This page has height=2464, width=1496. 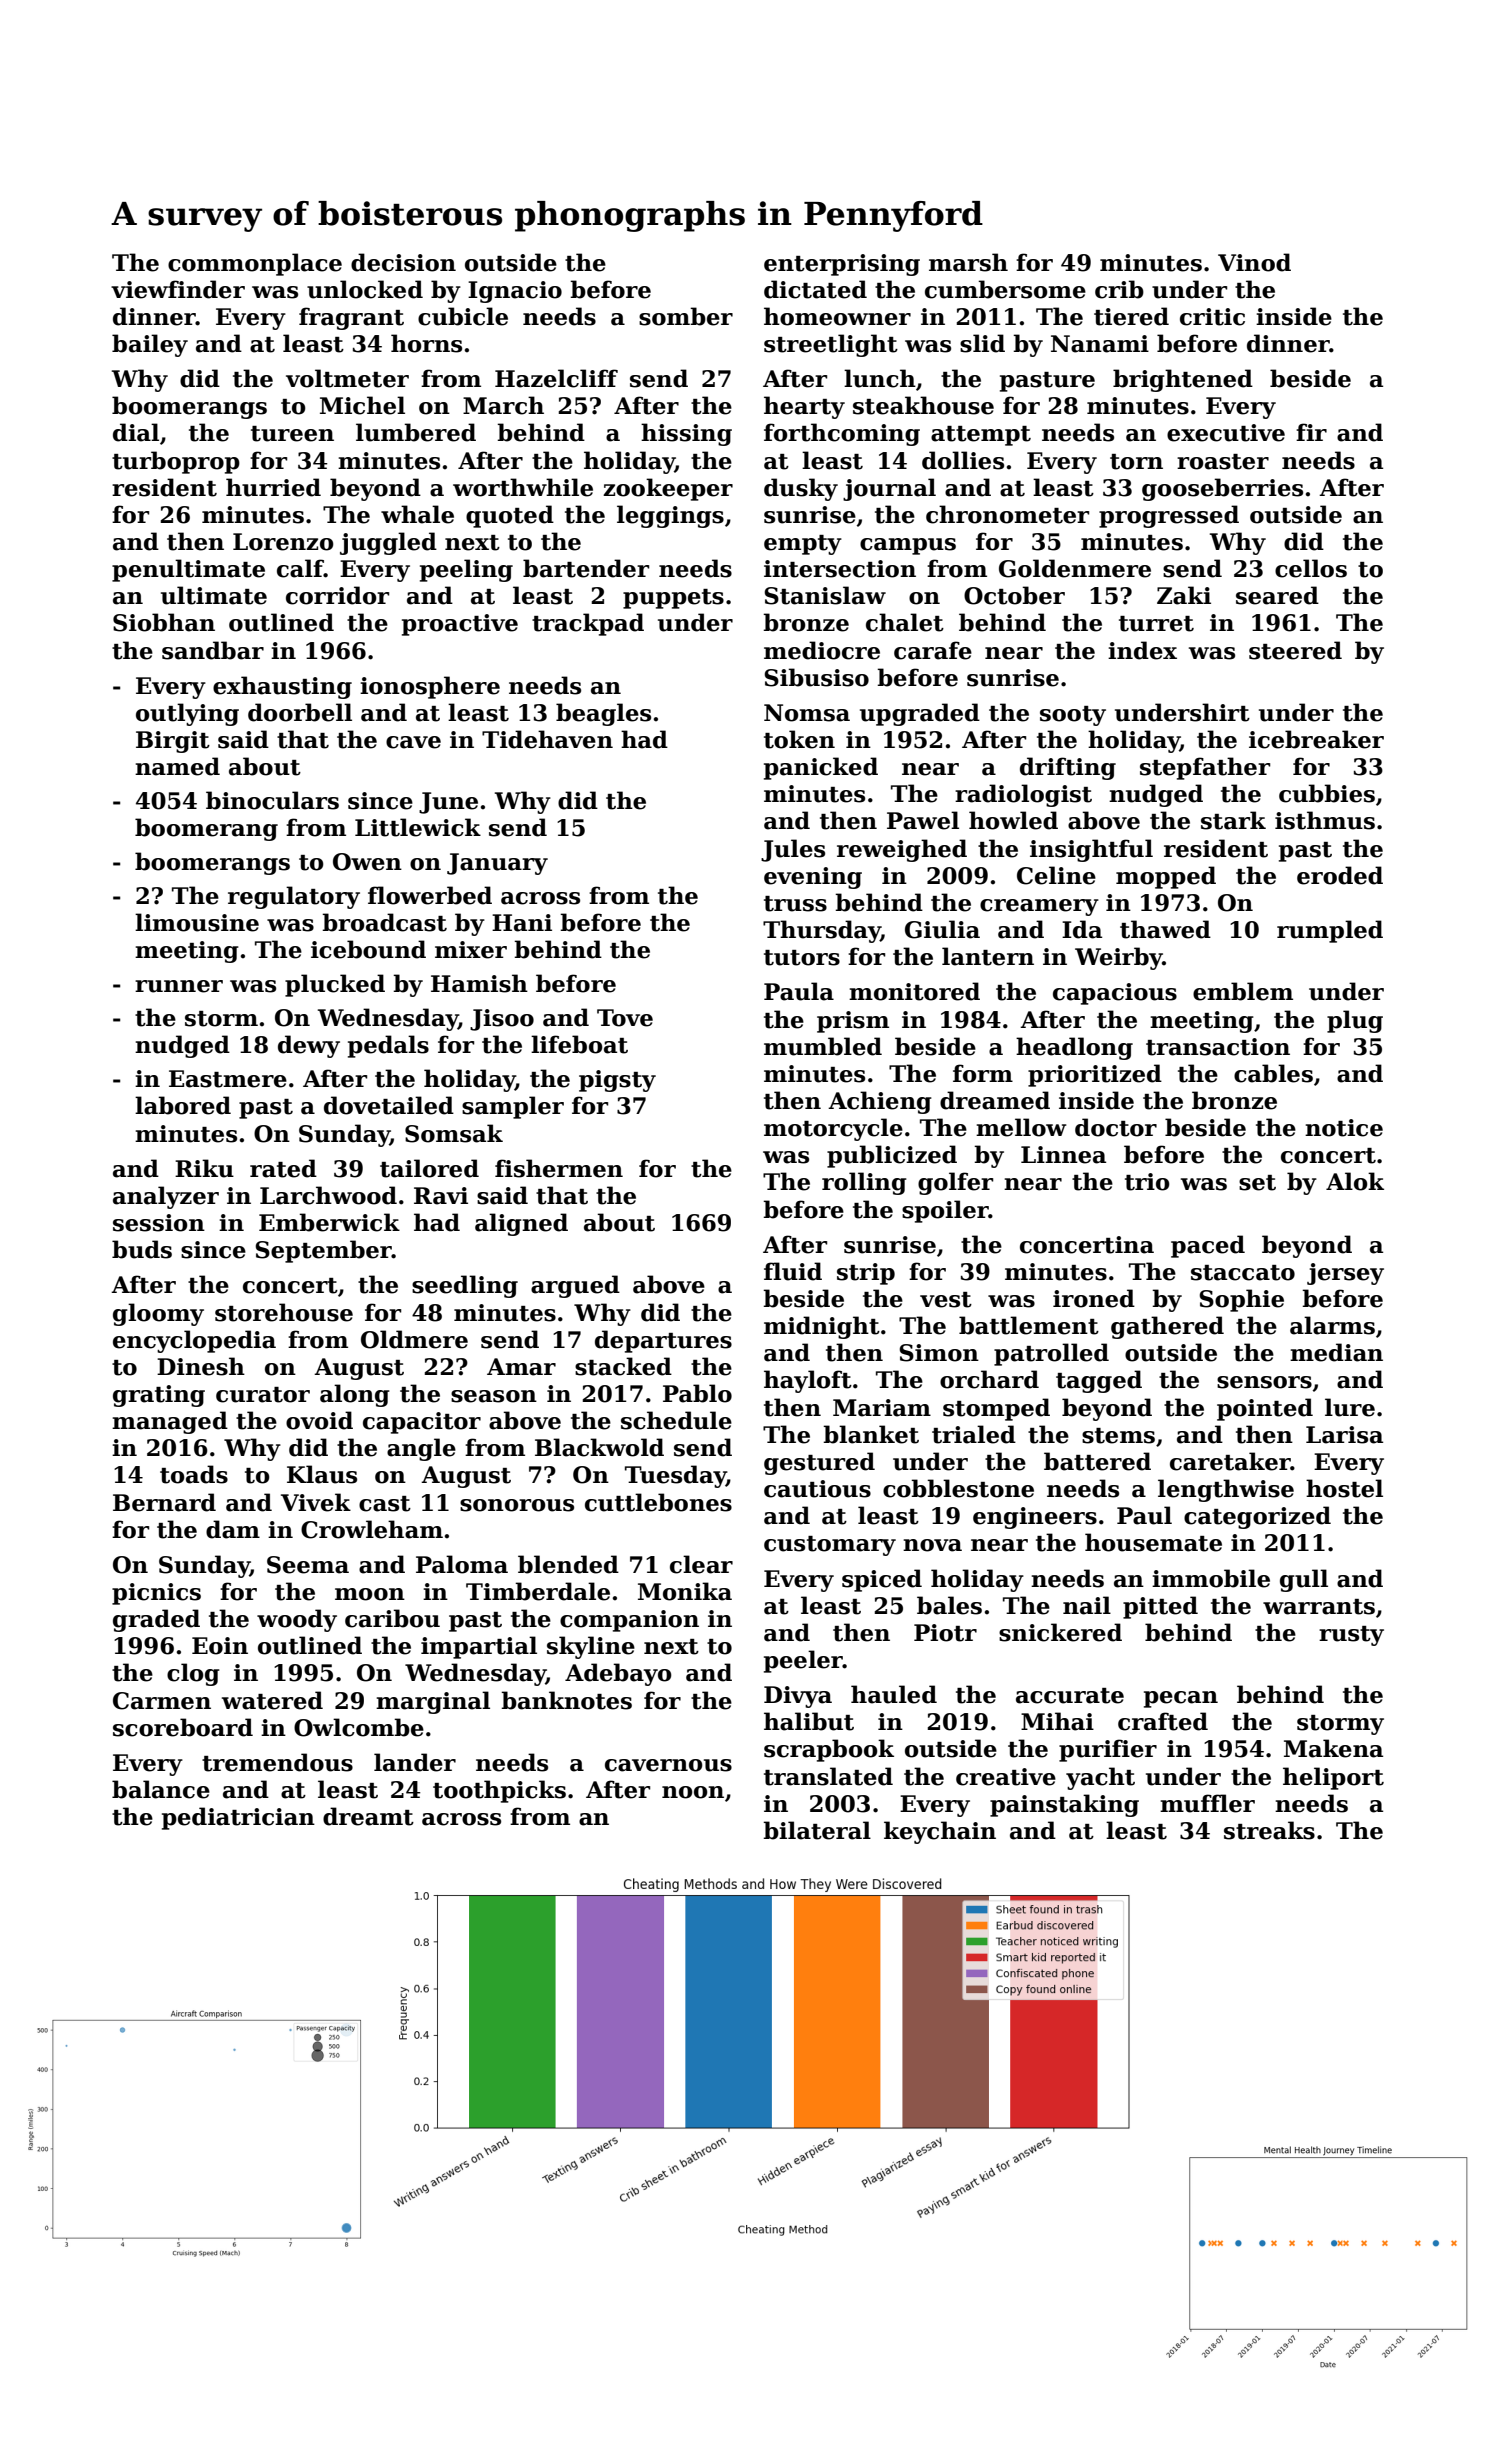 What do you see at coordinates (177, 766) in the page?
I see `named` at bounding box center [177, 766].
